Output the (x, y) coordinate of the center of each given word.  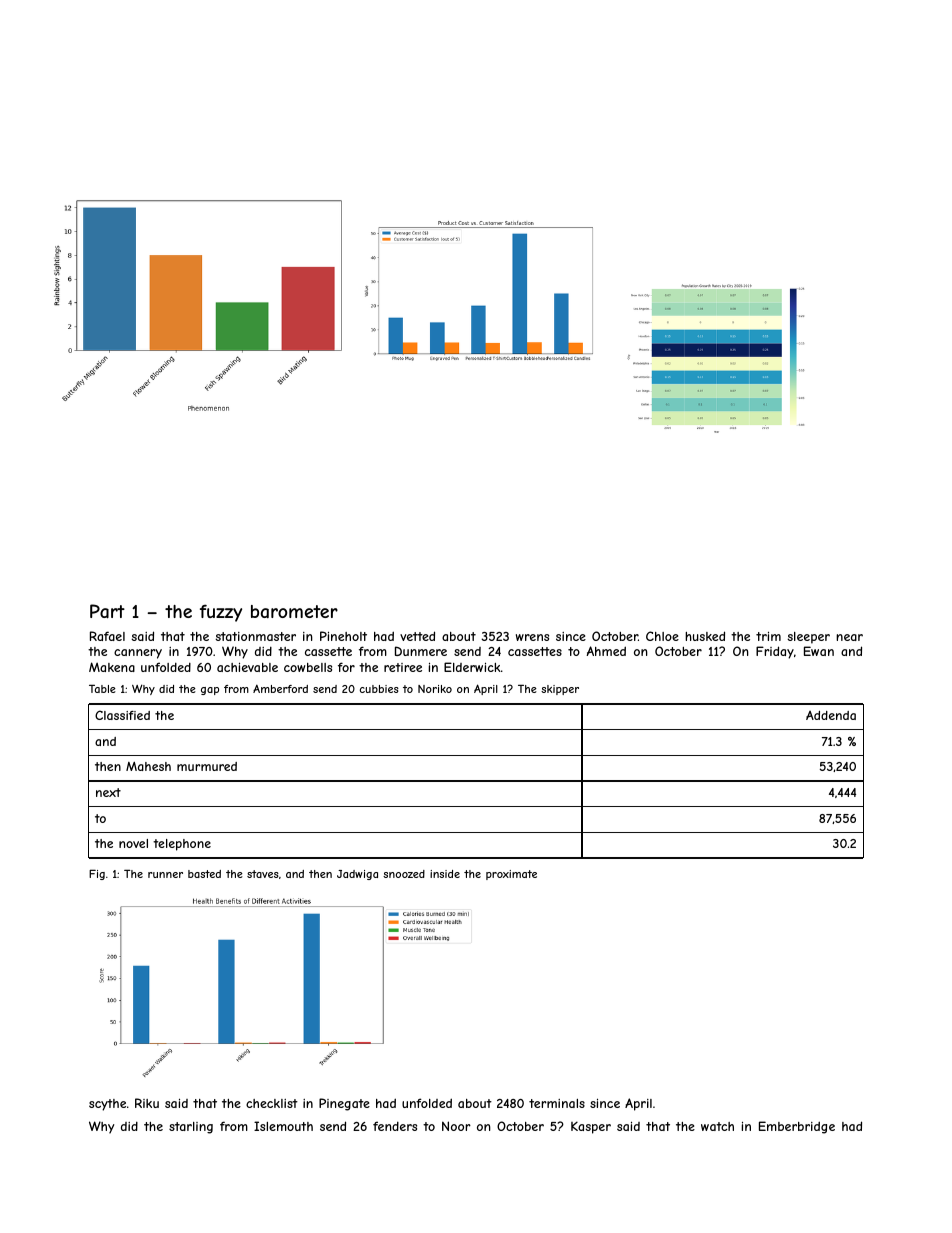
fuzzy (221, 613)
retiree (403, 667)
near (849, 637)
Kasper (591, 1128)
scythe (107, 1105)
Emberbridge (797, 1127)
